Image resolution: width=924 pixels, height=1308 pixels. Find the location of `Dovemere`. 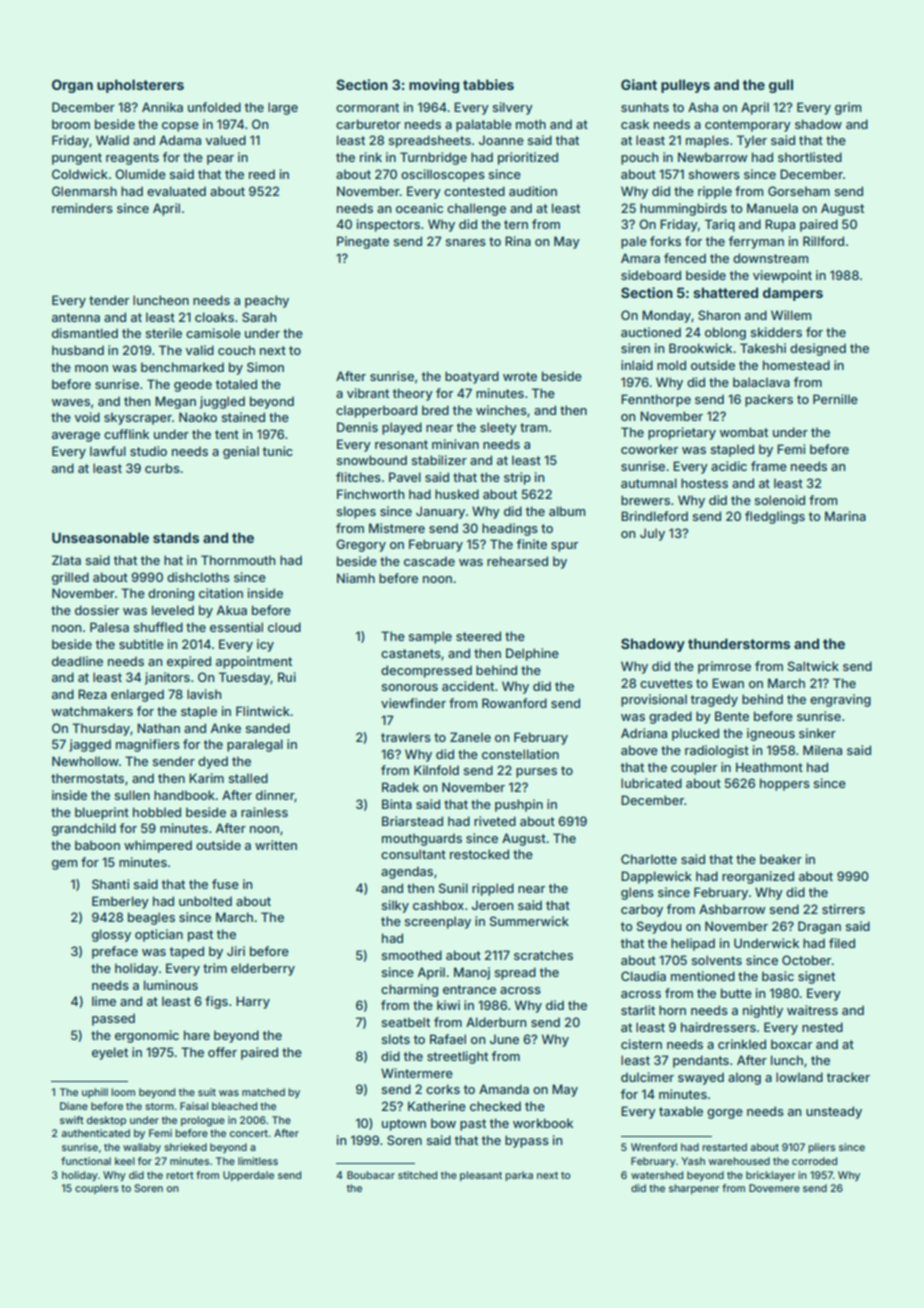

Dovemere is located at coordinates (774, 1188).
